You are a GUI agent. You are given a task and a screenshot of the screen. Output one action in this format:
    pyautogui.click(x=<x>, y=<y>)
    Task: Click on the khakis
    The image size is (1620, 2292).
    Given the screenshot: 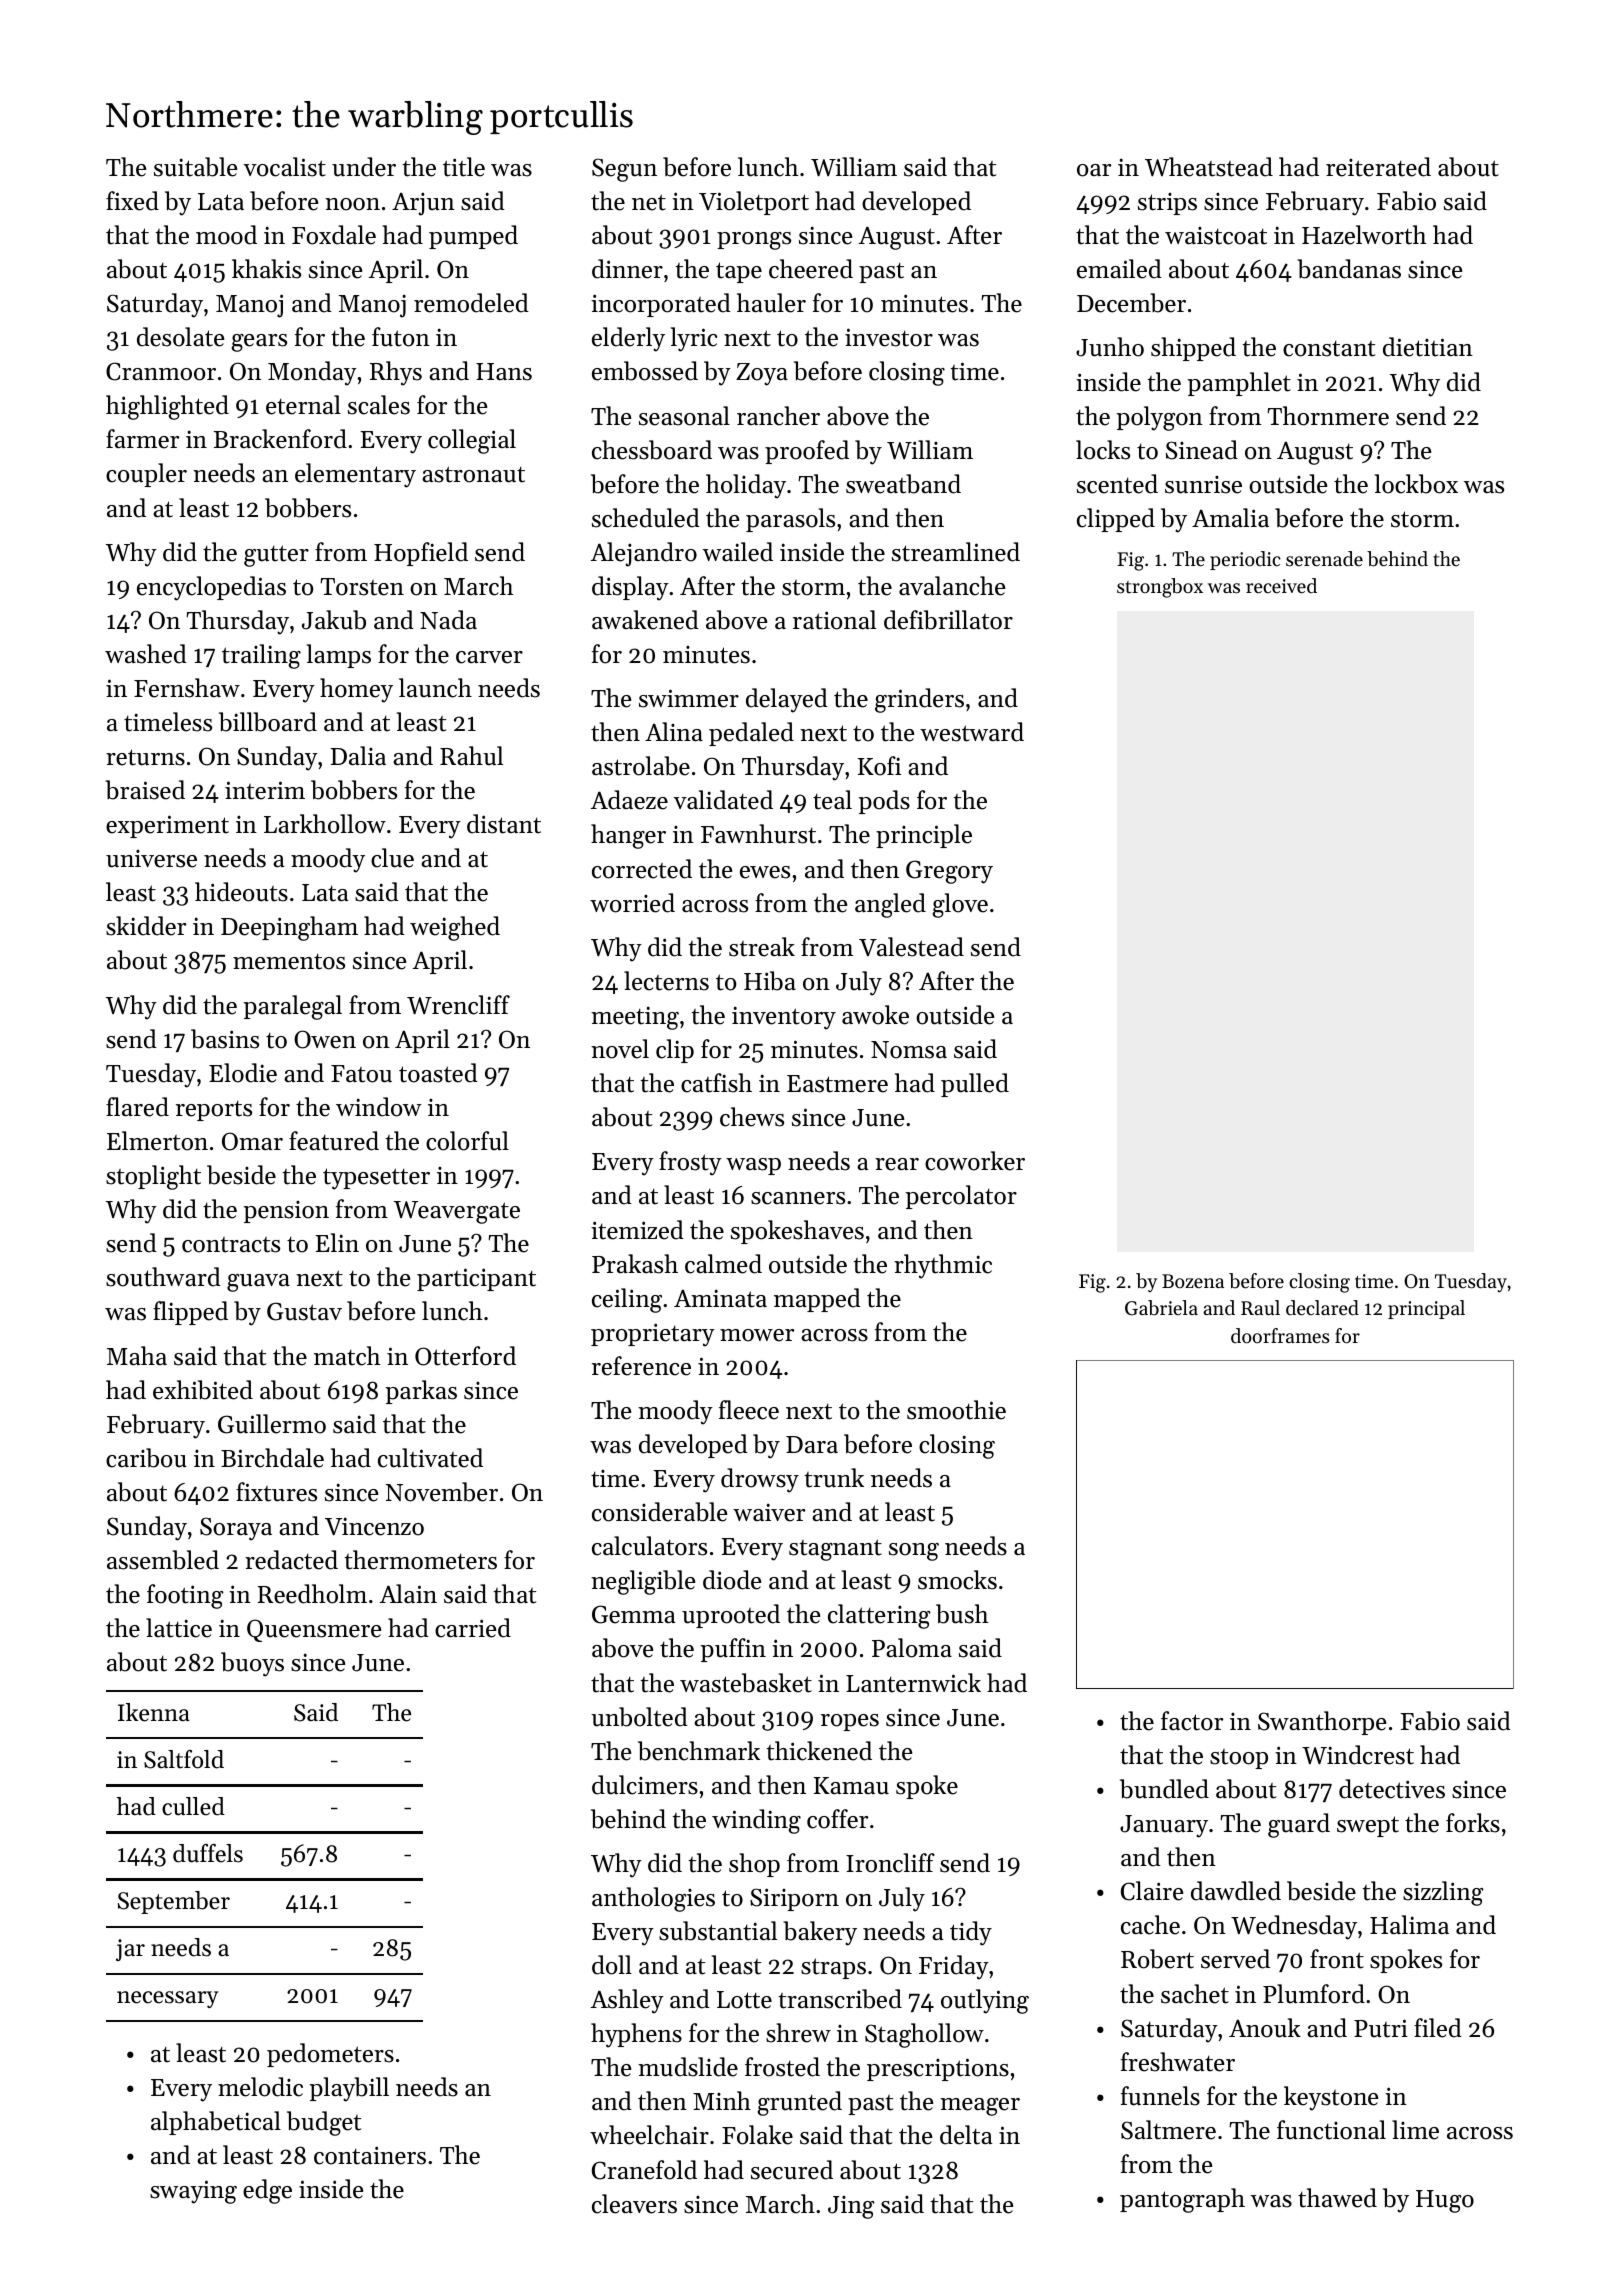 What is the action you would take?
    pyautogui.click(x=266, y=269)
